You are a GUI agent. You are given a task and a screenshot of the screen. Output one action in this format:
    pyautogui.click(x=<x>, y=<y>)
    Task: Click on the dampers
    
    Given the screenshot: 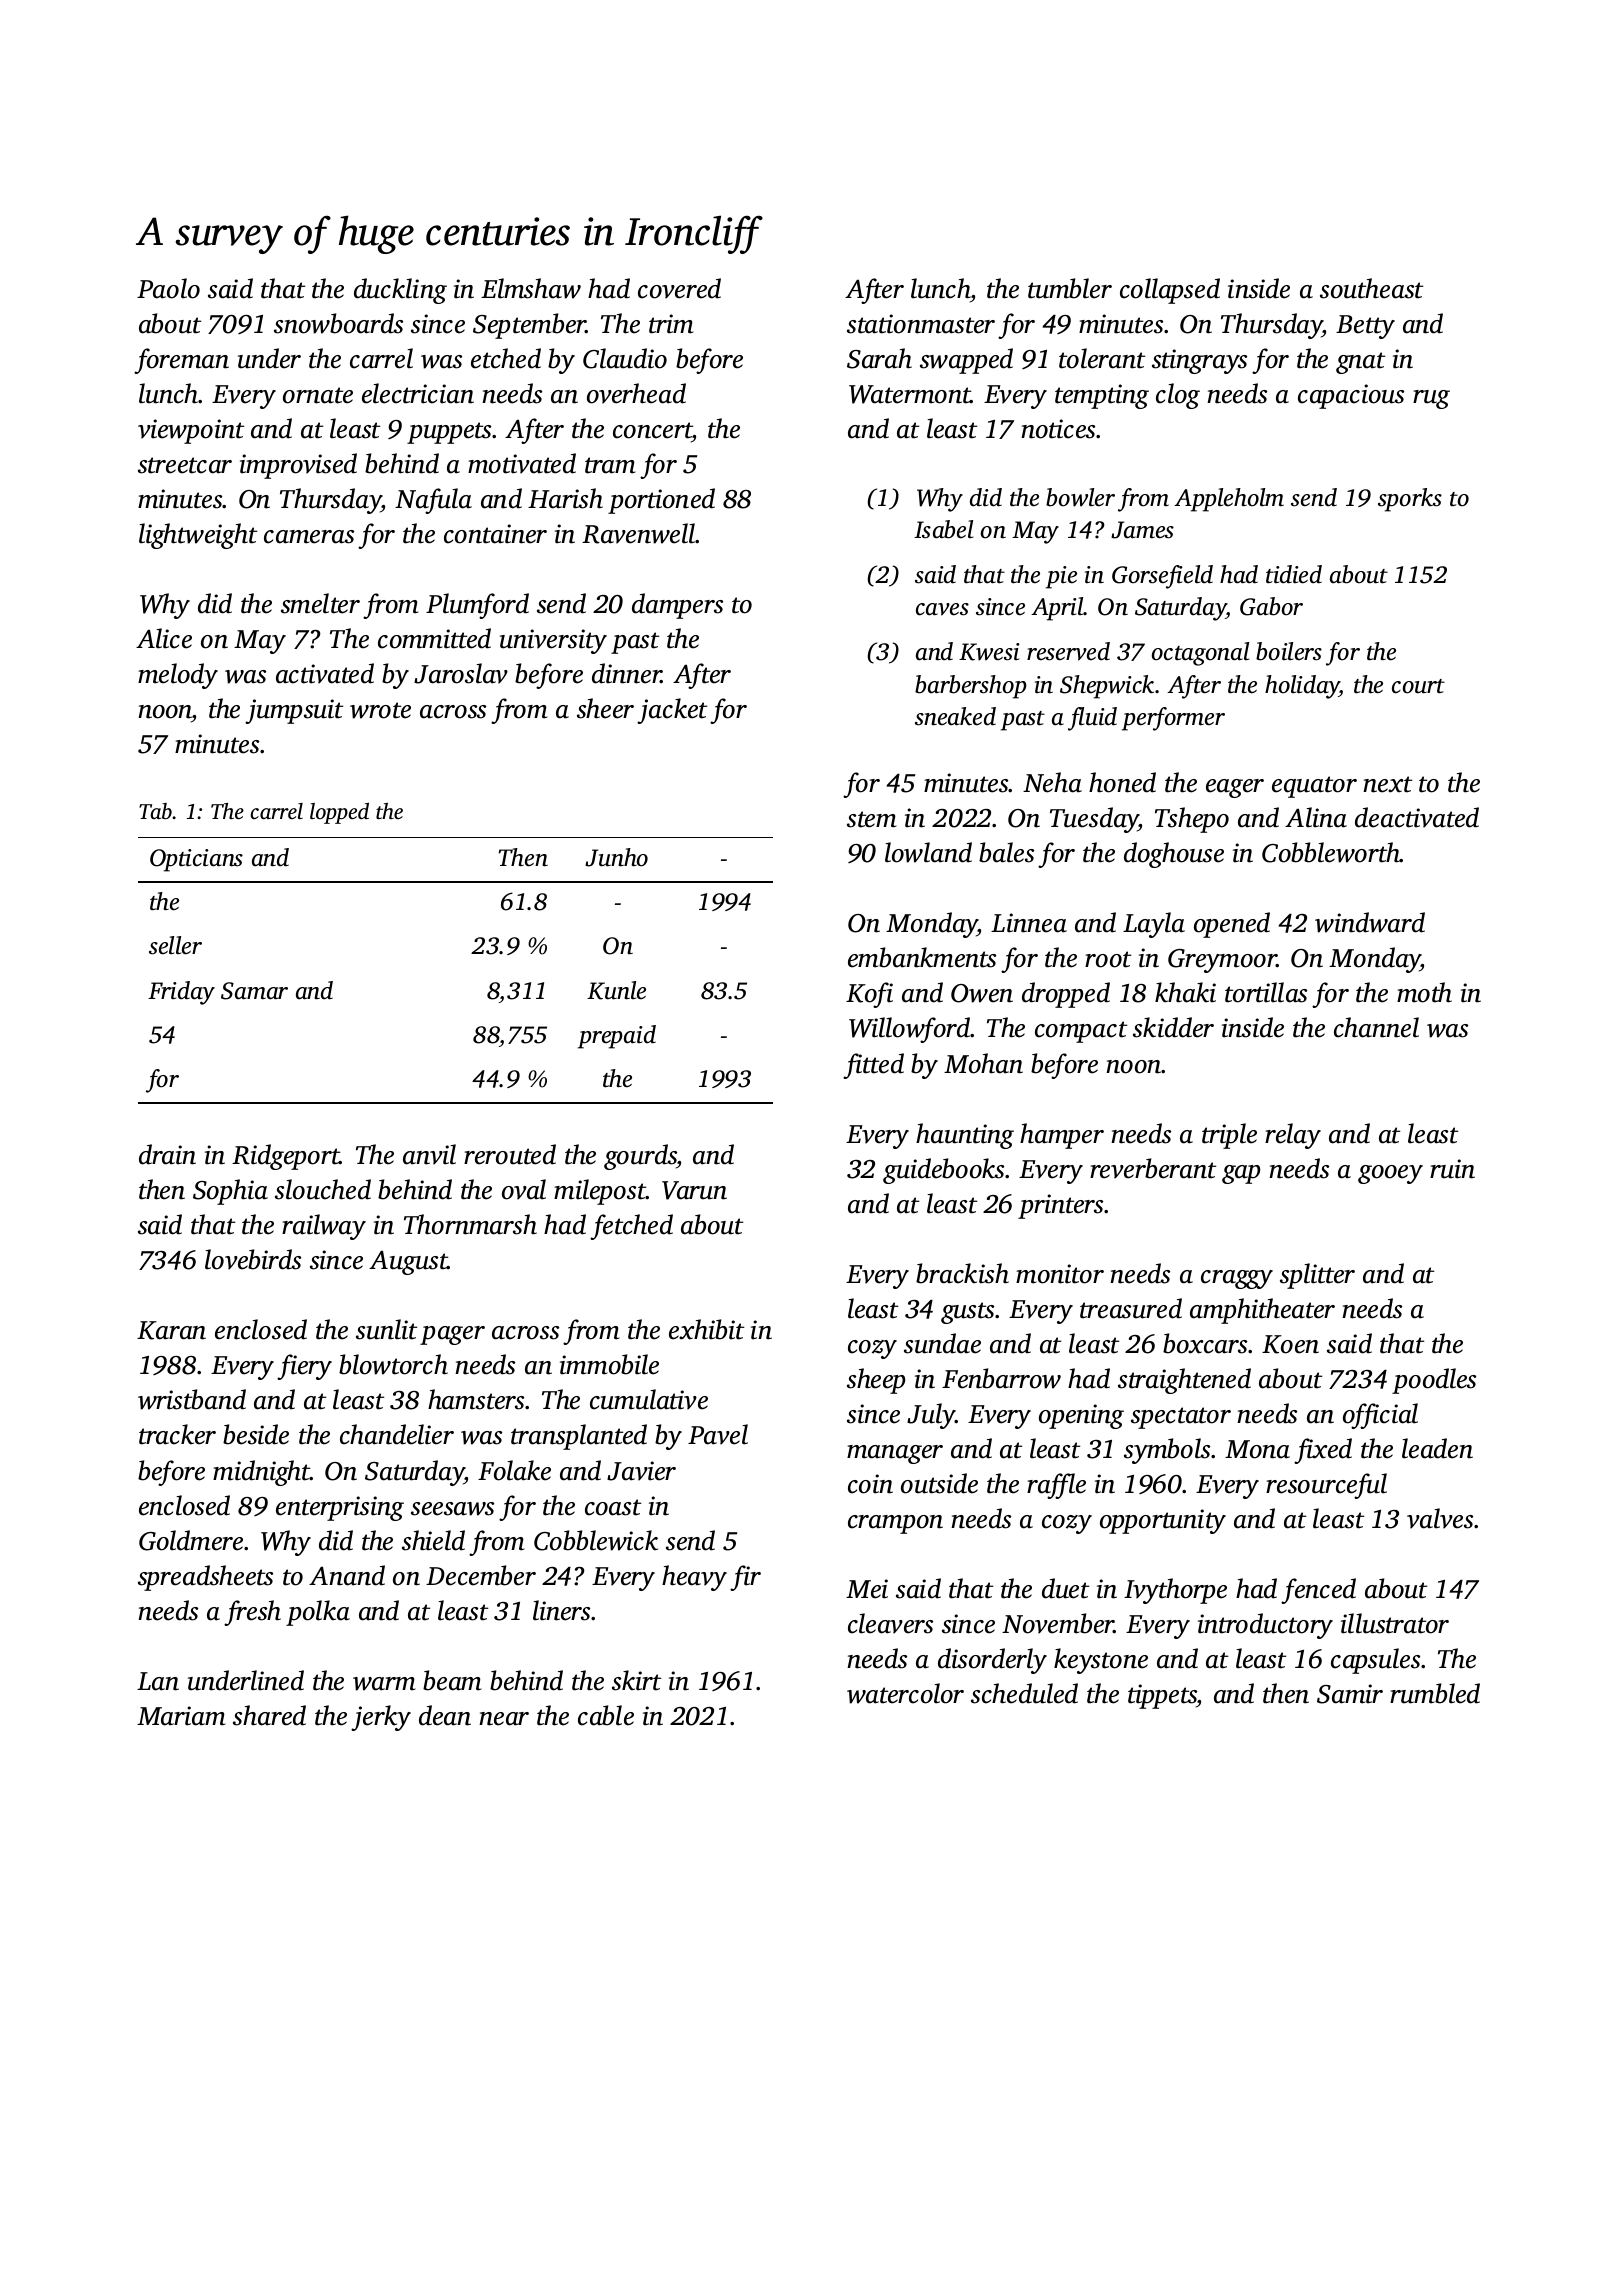 What is the action you would take?
    pyautogui.click(x=677, y=606)
